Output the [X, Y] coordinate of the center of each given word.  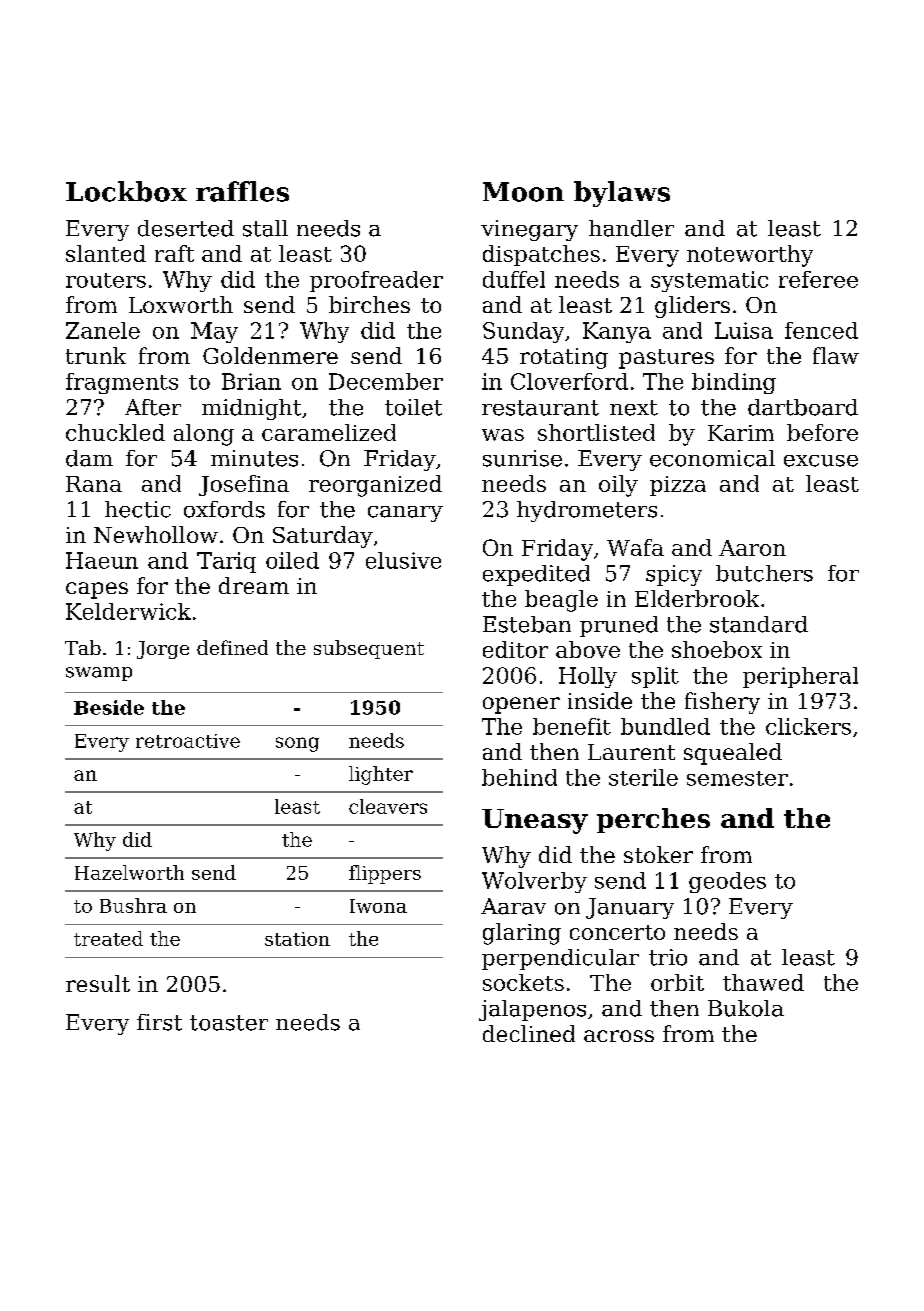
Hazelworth [129, 872]
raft [174, 253]
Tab [83, 647]
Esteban [527, 624]
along [204, 435]
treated [108, 938]
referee [818, 279]
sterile [643, 777]
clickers [808, 726]
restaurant [540, 408]
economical [712, 458]
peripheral [800, 677]
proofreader [376, 281]
